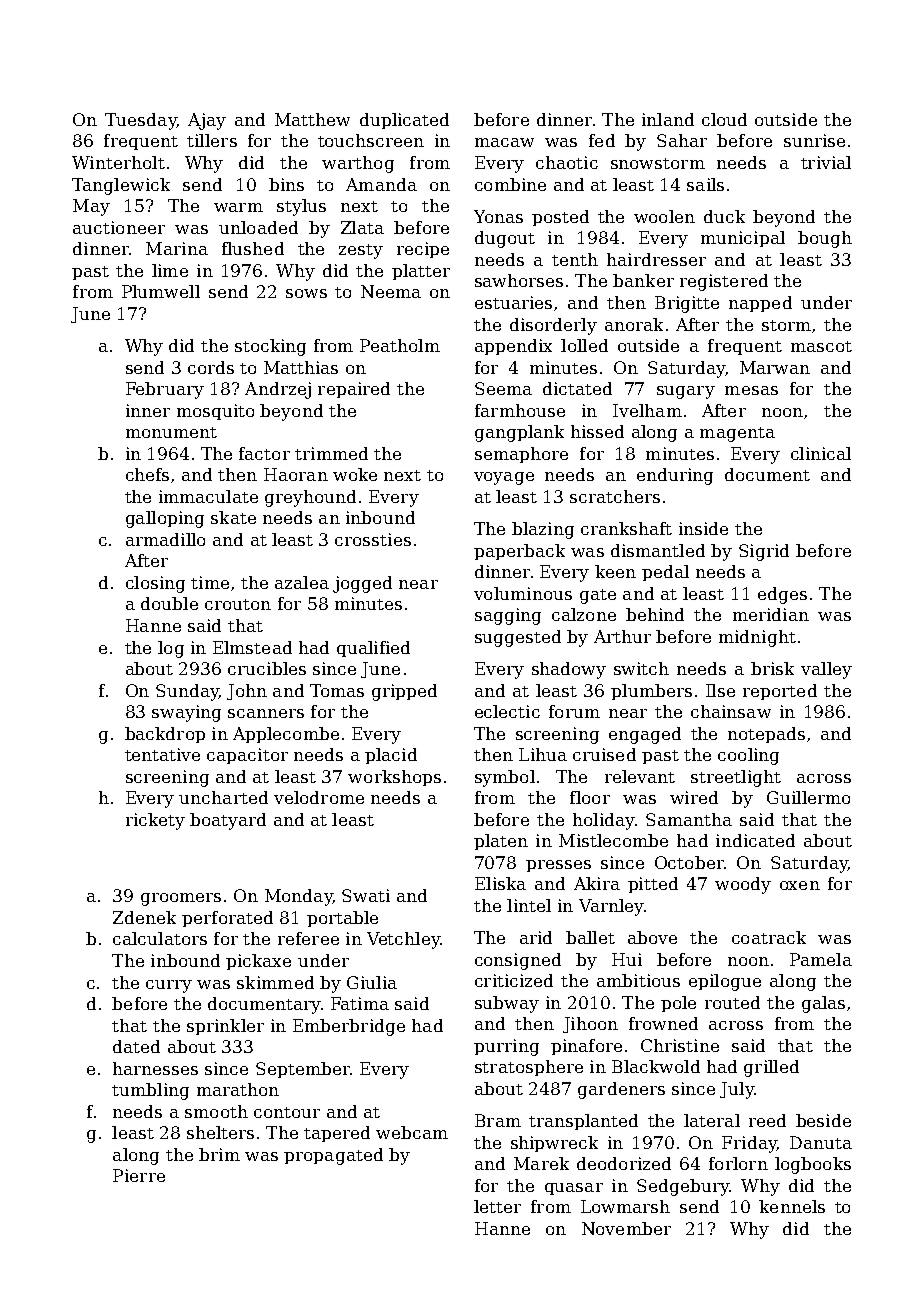 This screenshot has width=924, height=1308. What do you see at coordinates (210, 582) in the screenshot?
I see `time` at bounding box center [210, 582].
